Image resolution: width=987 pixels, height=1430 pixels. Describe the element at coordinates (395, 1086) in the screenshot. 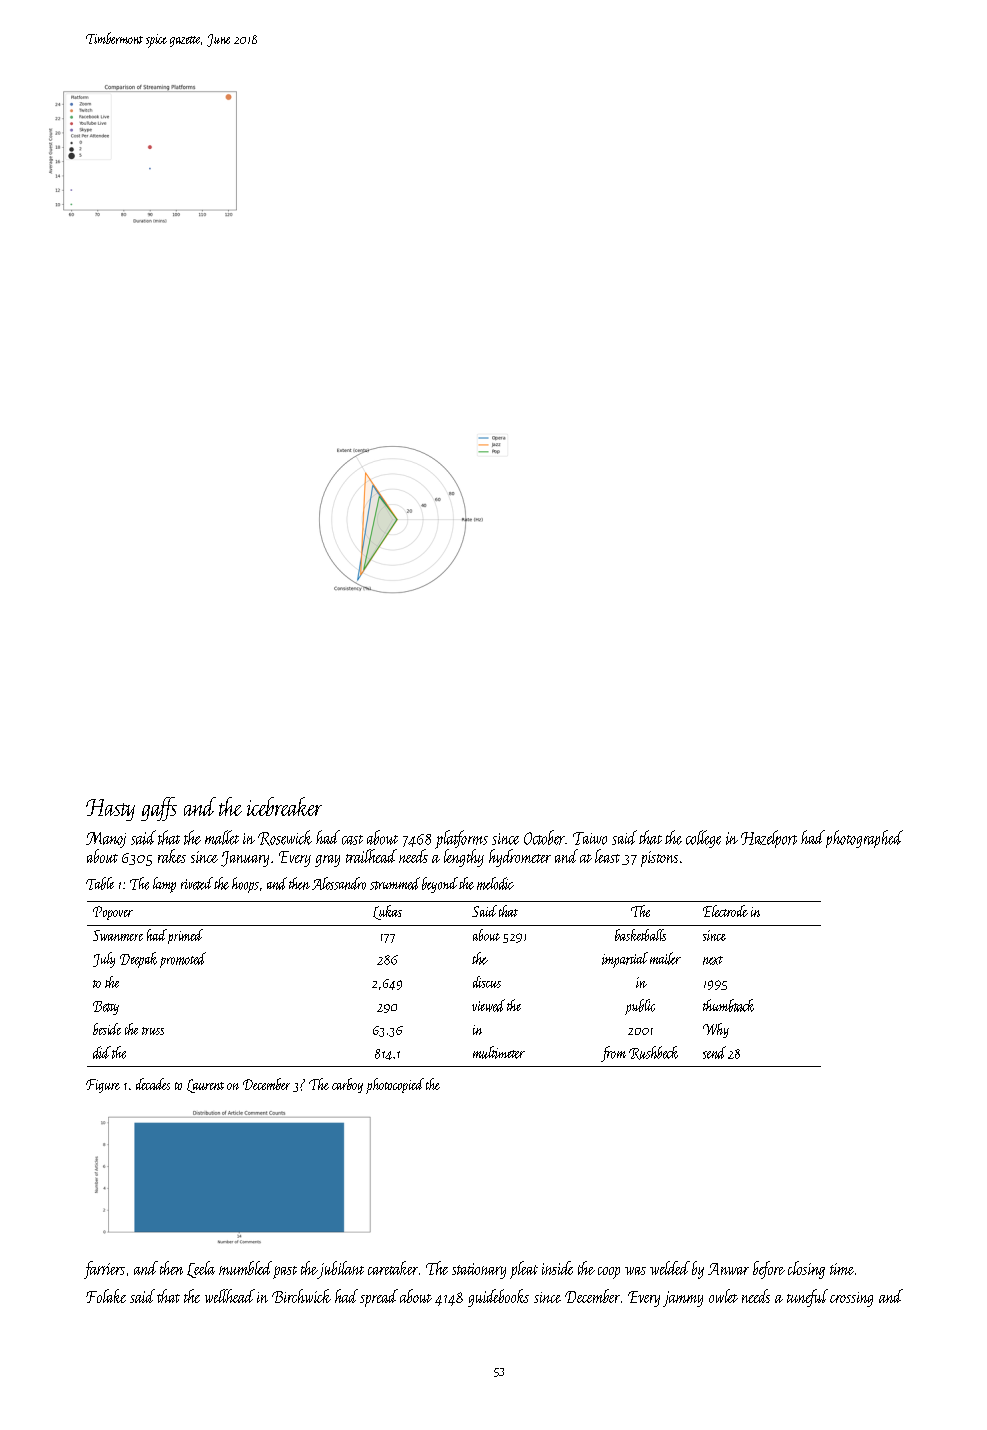

I see `photocopied` at that location.
